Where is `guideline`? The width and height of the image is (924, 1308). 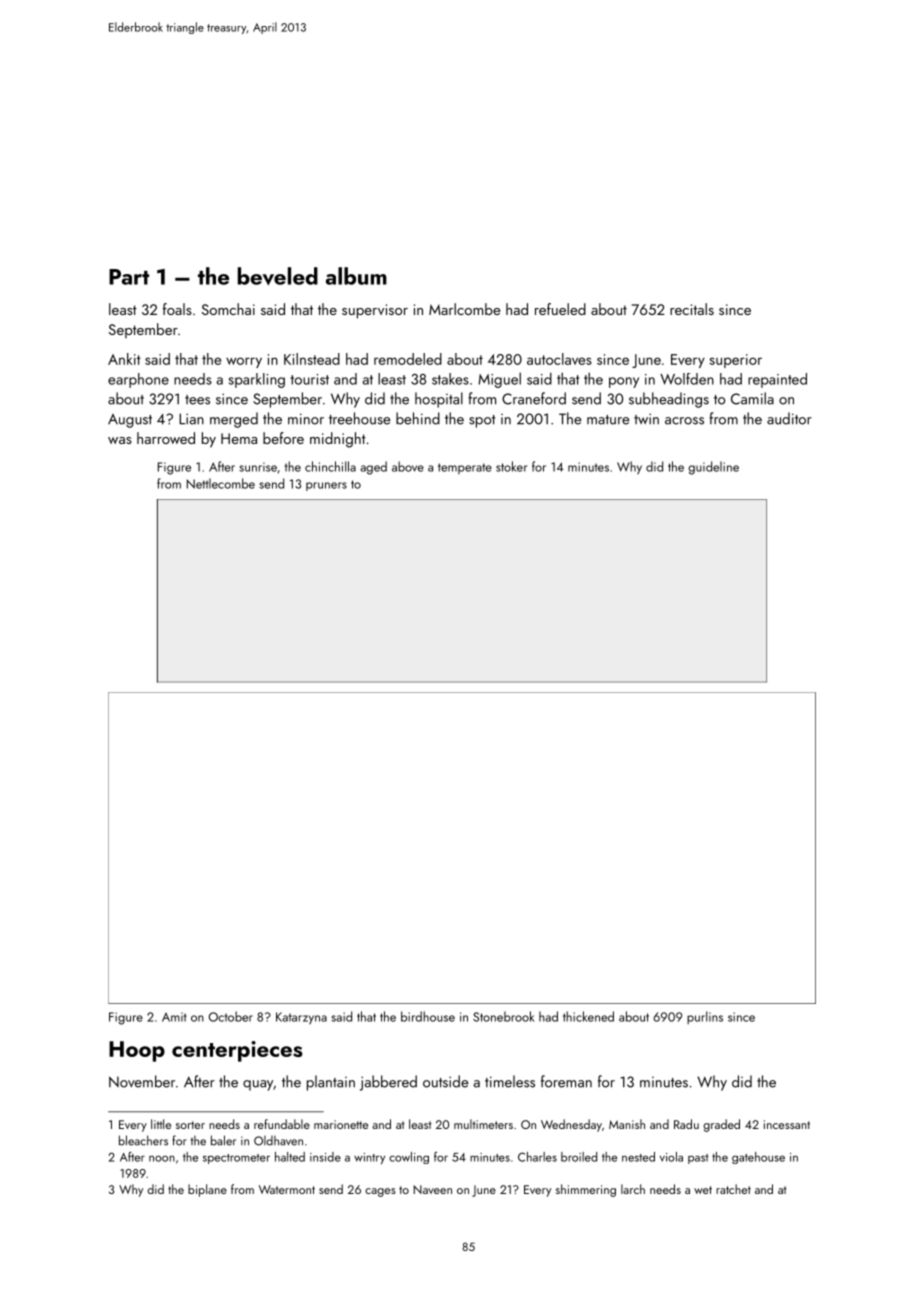 guideline is located at coordinates (713, 468).
